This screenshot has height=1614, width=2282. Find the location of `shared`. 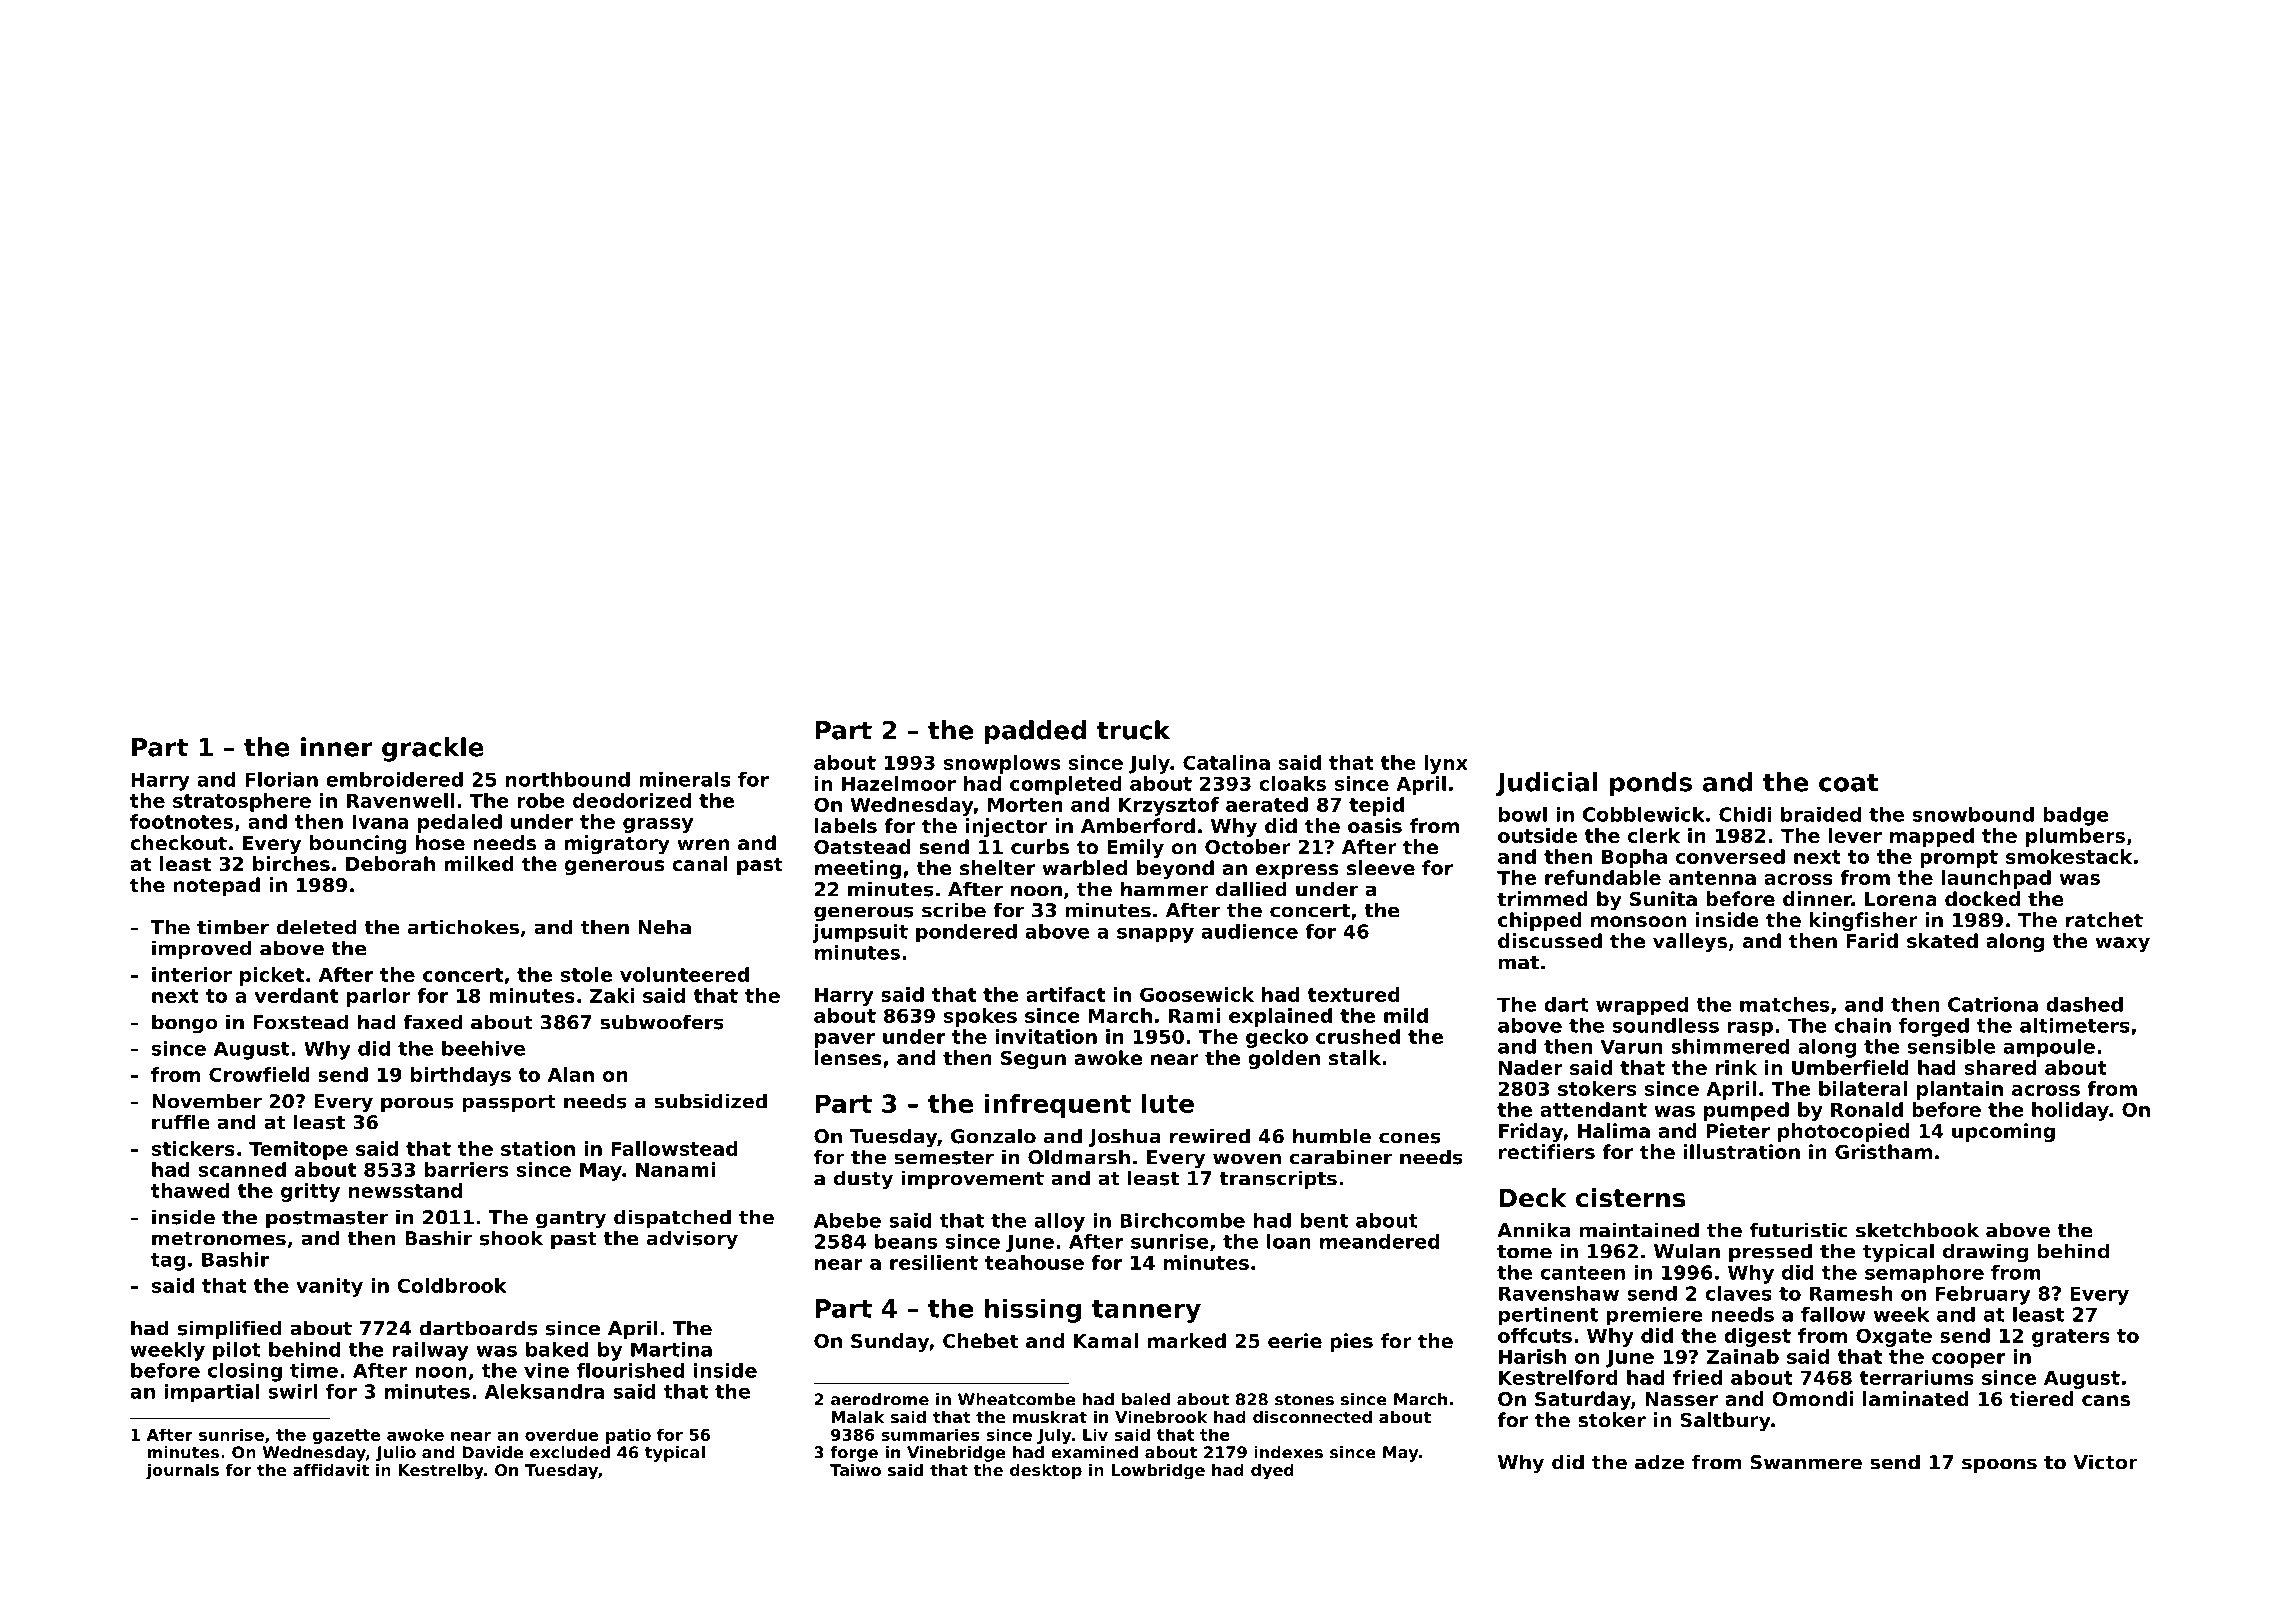

shared is located at coordinates (2000, 1067).
